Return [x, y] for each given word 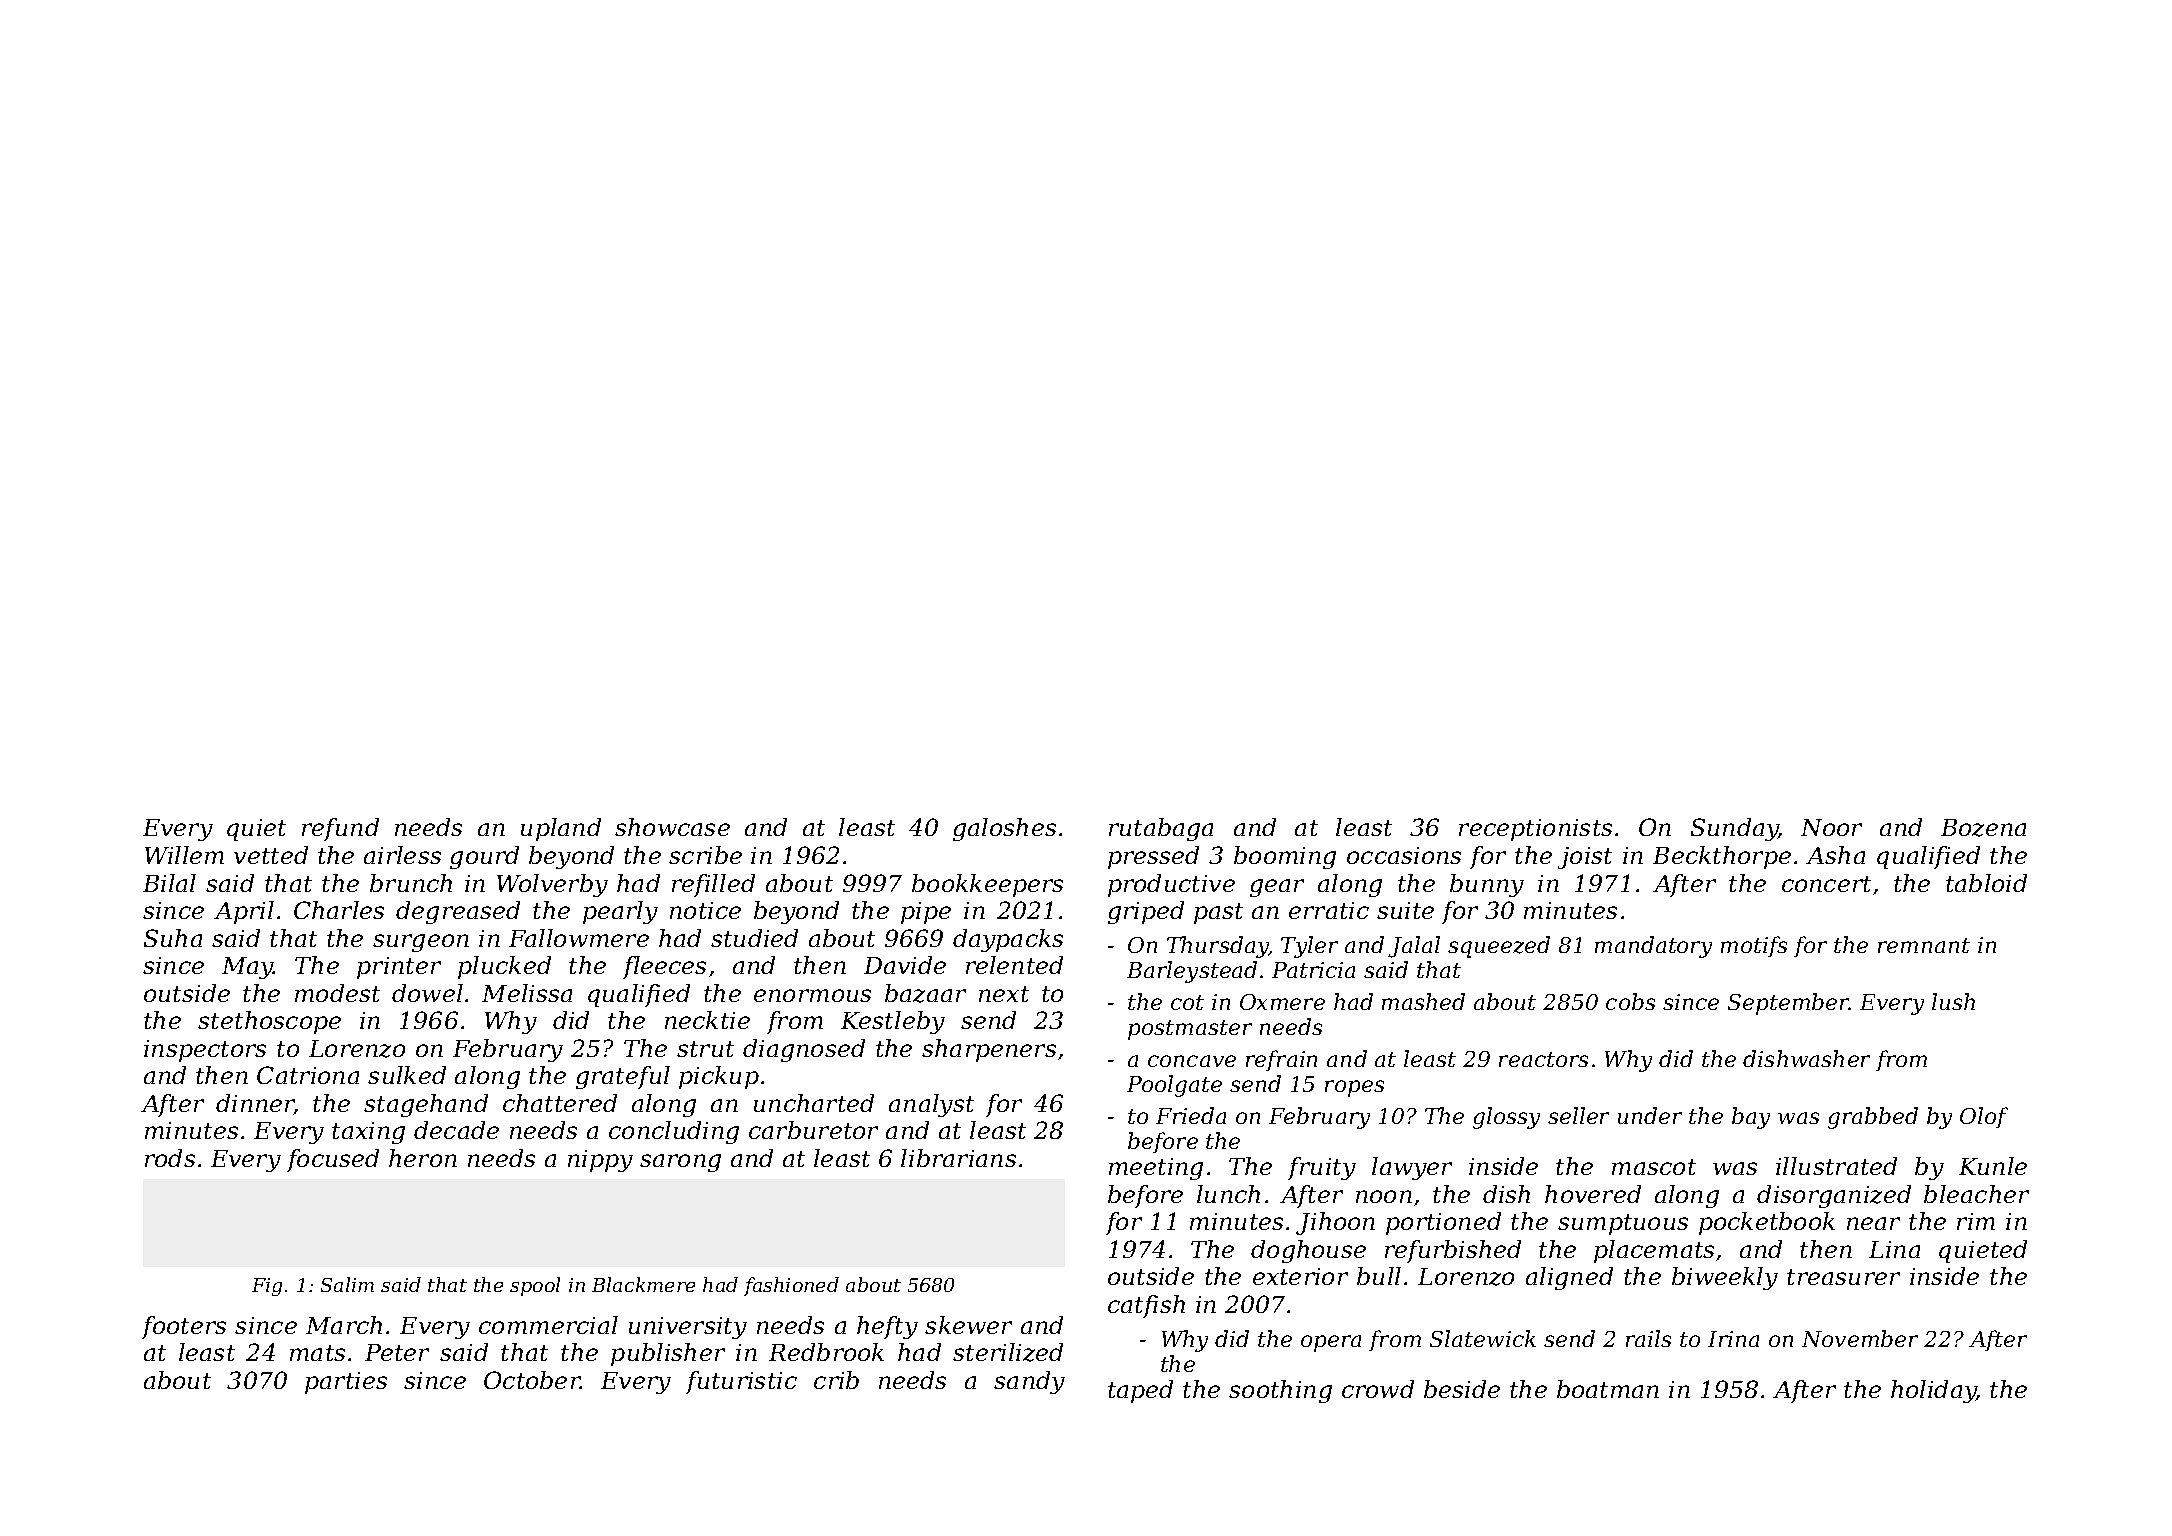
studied [754, 938]
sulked [407, 1075]
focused [333, 1160]
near [1873, 1223]
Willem [184, 855]
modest [337, 993]
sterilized [1008, 1352]
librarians [958, 1158]
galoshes [1004, 829]
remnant [1924, 945]
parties [346, 1383]
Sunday [1735, 829]
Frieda [1191, 1115]
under [1650, 1115]
